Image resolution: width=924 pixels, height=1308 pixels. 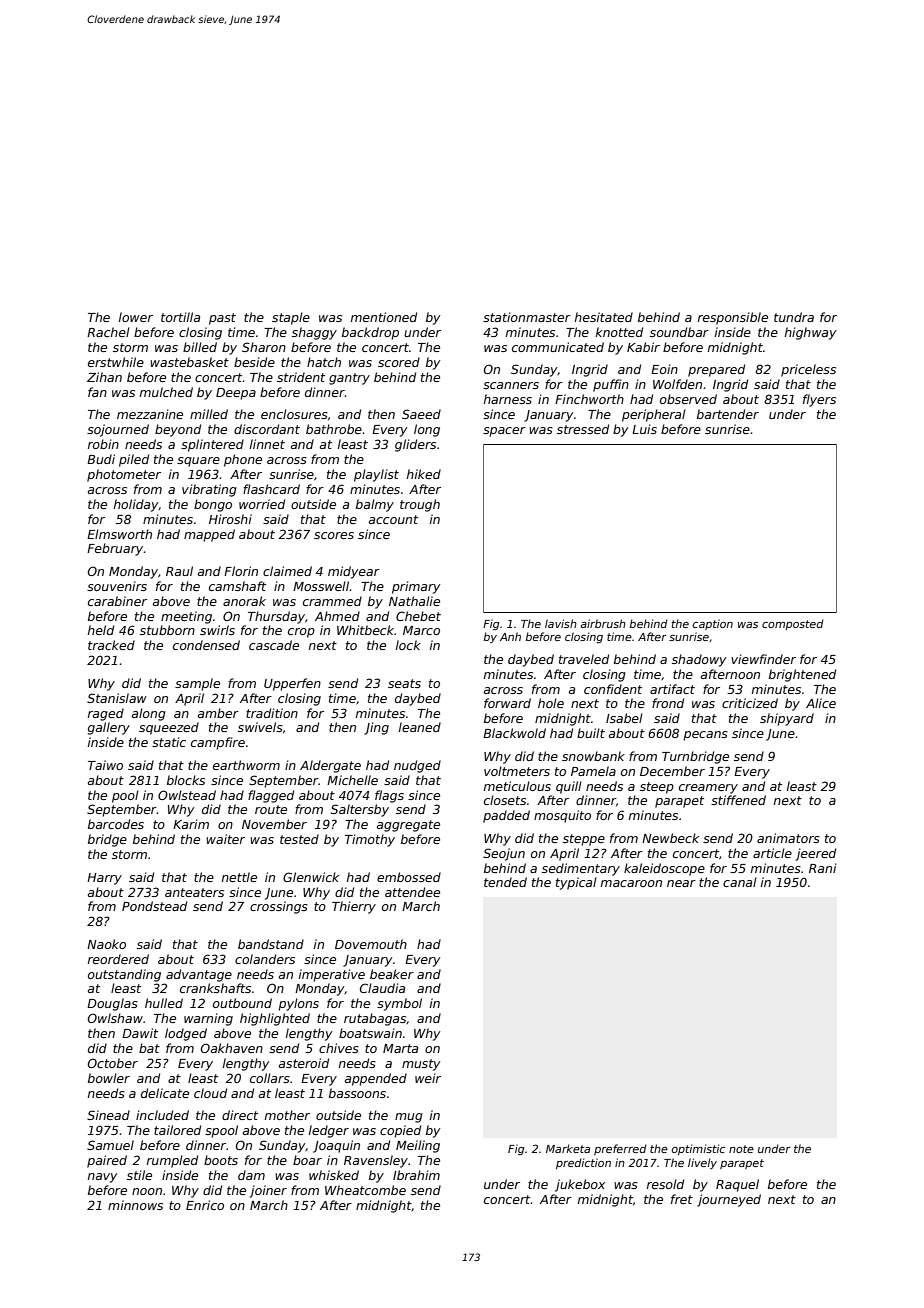 What do you see at coordinates (240, 1115) in the screenshot?
I see `direct` at bounding box center [240, 1115].
